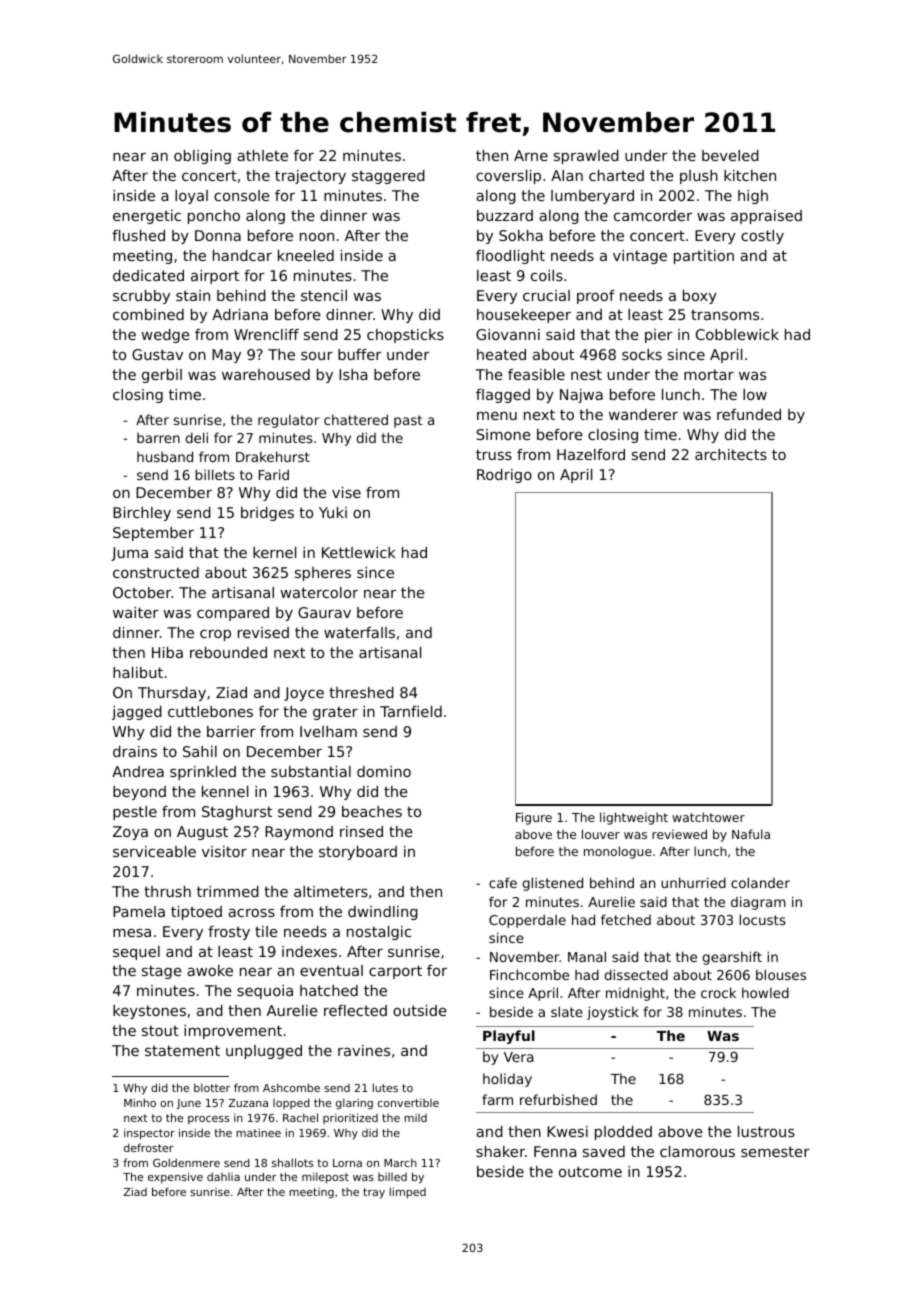 The image size is (924, 1308). Describe the element at coordinates (534, 818) in the document. I see `Figure` at that location.
